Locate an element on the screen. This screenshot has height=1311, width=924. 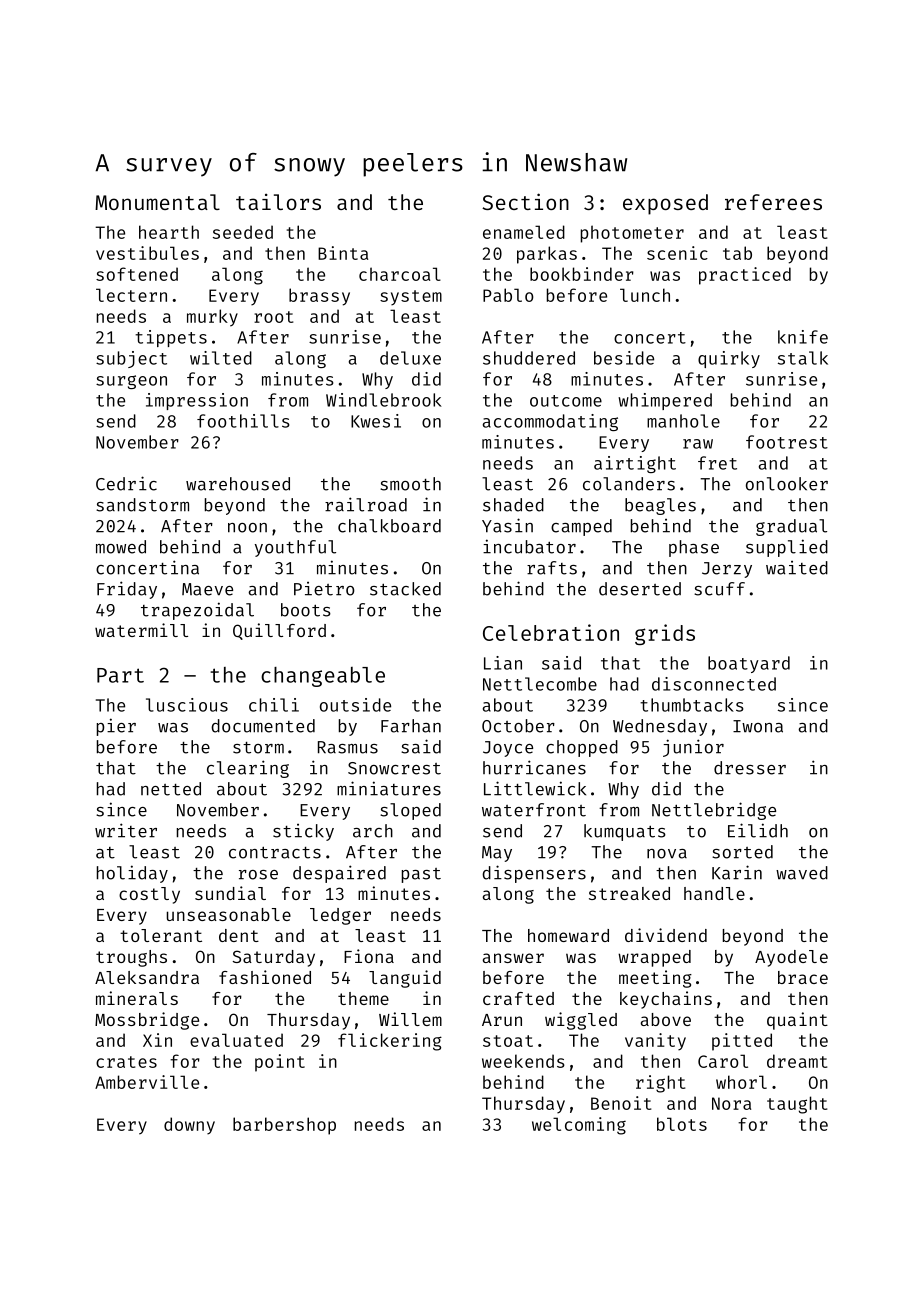
downy is located at coordinates (189, 1126).
